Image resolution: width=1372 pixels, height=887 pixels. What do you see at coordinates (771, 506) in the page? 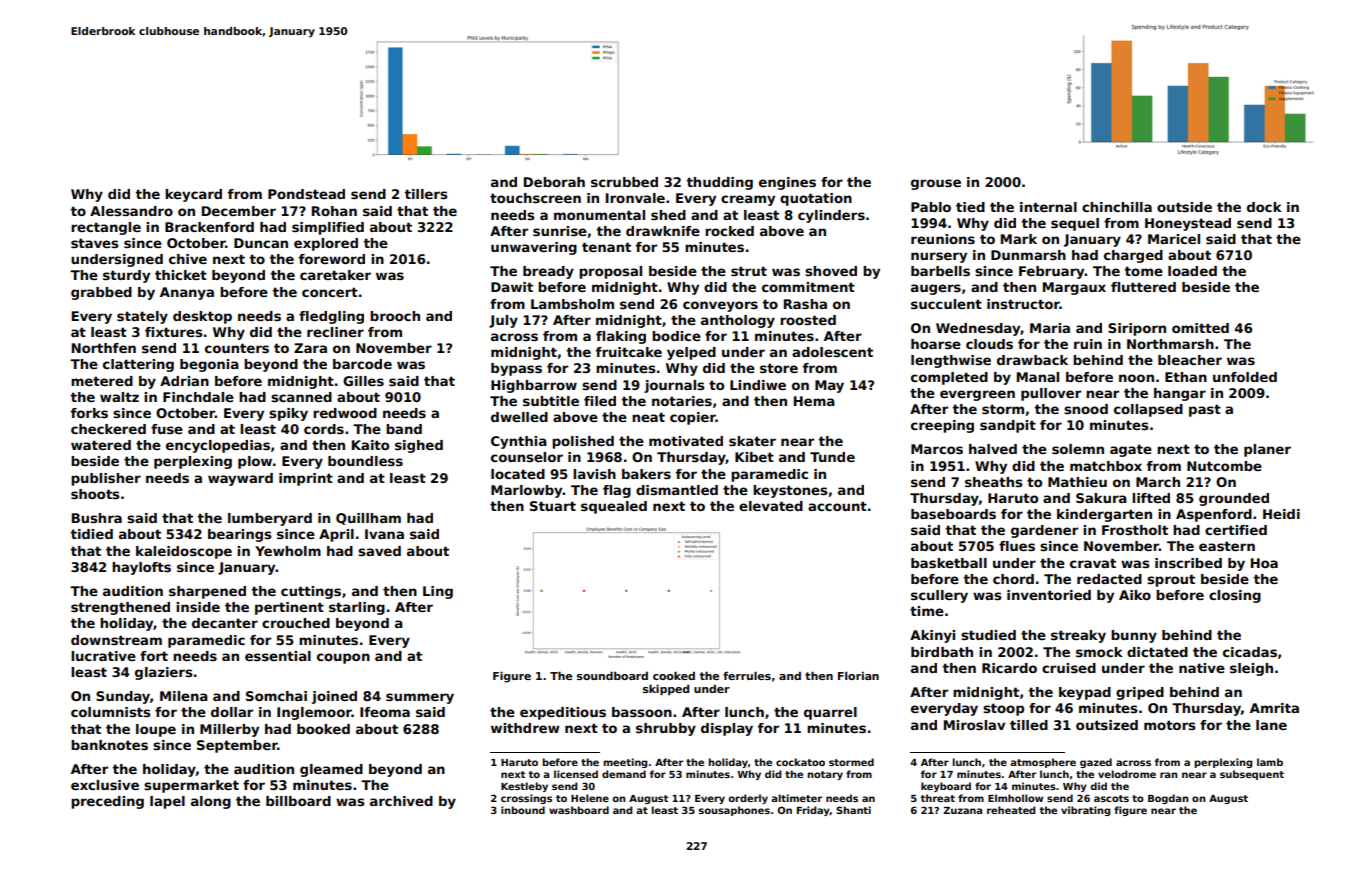
I see `elevated` at bounding box center [771, 506].
